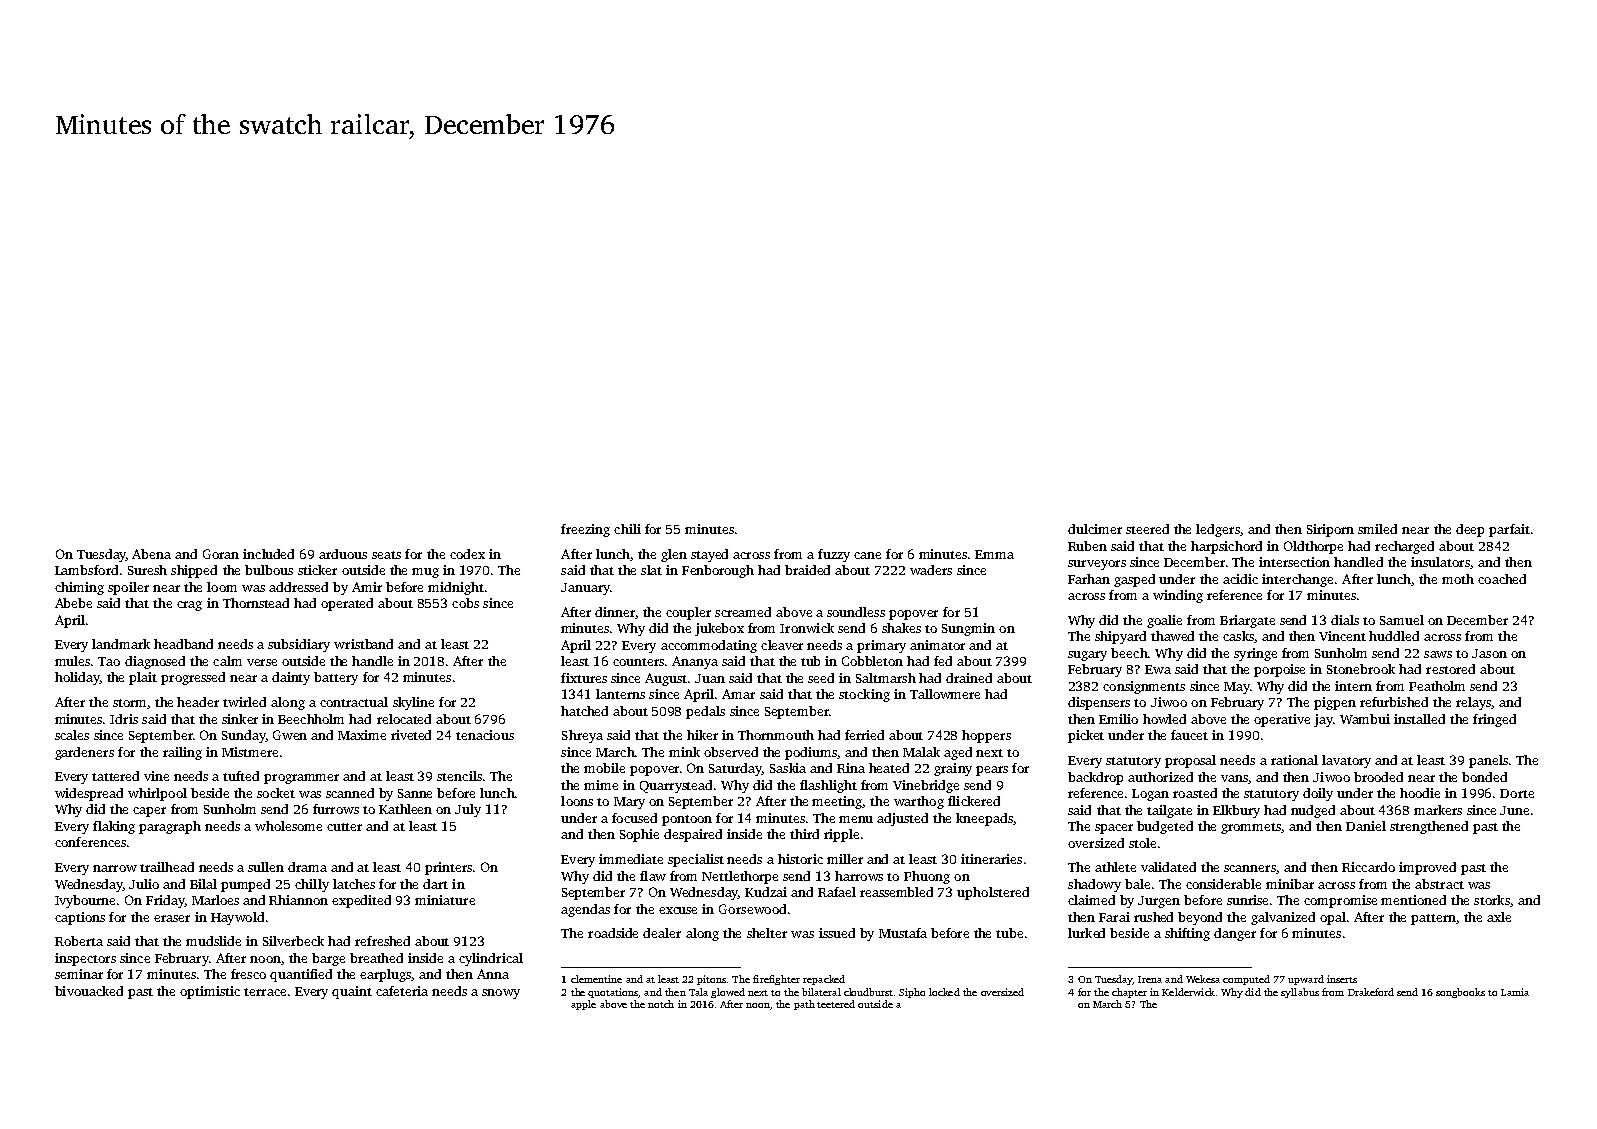  Describe the element at coordinates (352, 992) in the image. I see `quaint` at that location.
